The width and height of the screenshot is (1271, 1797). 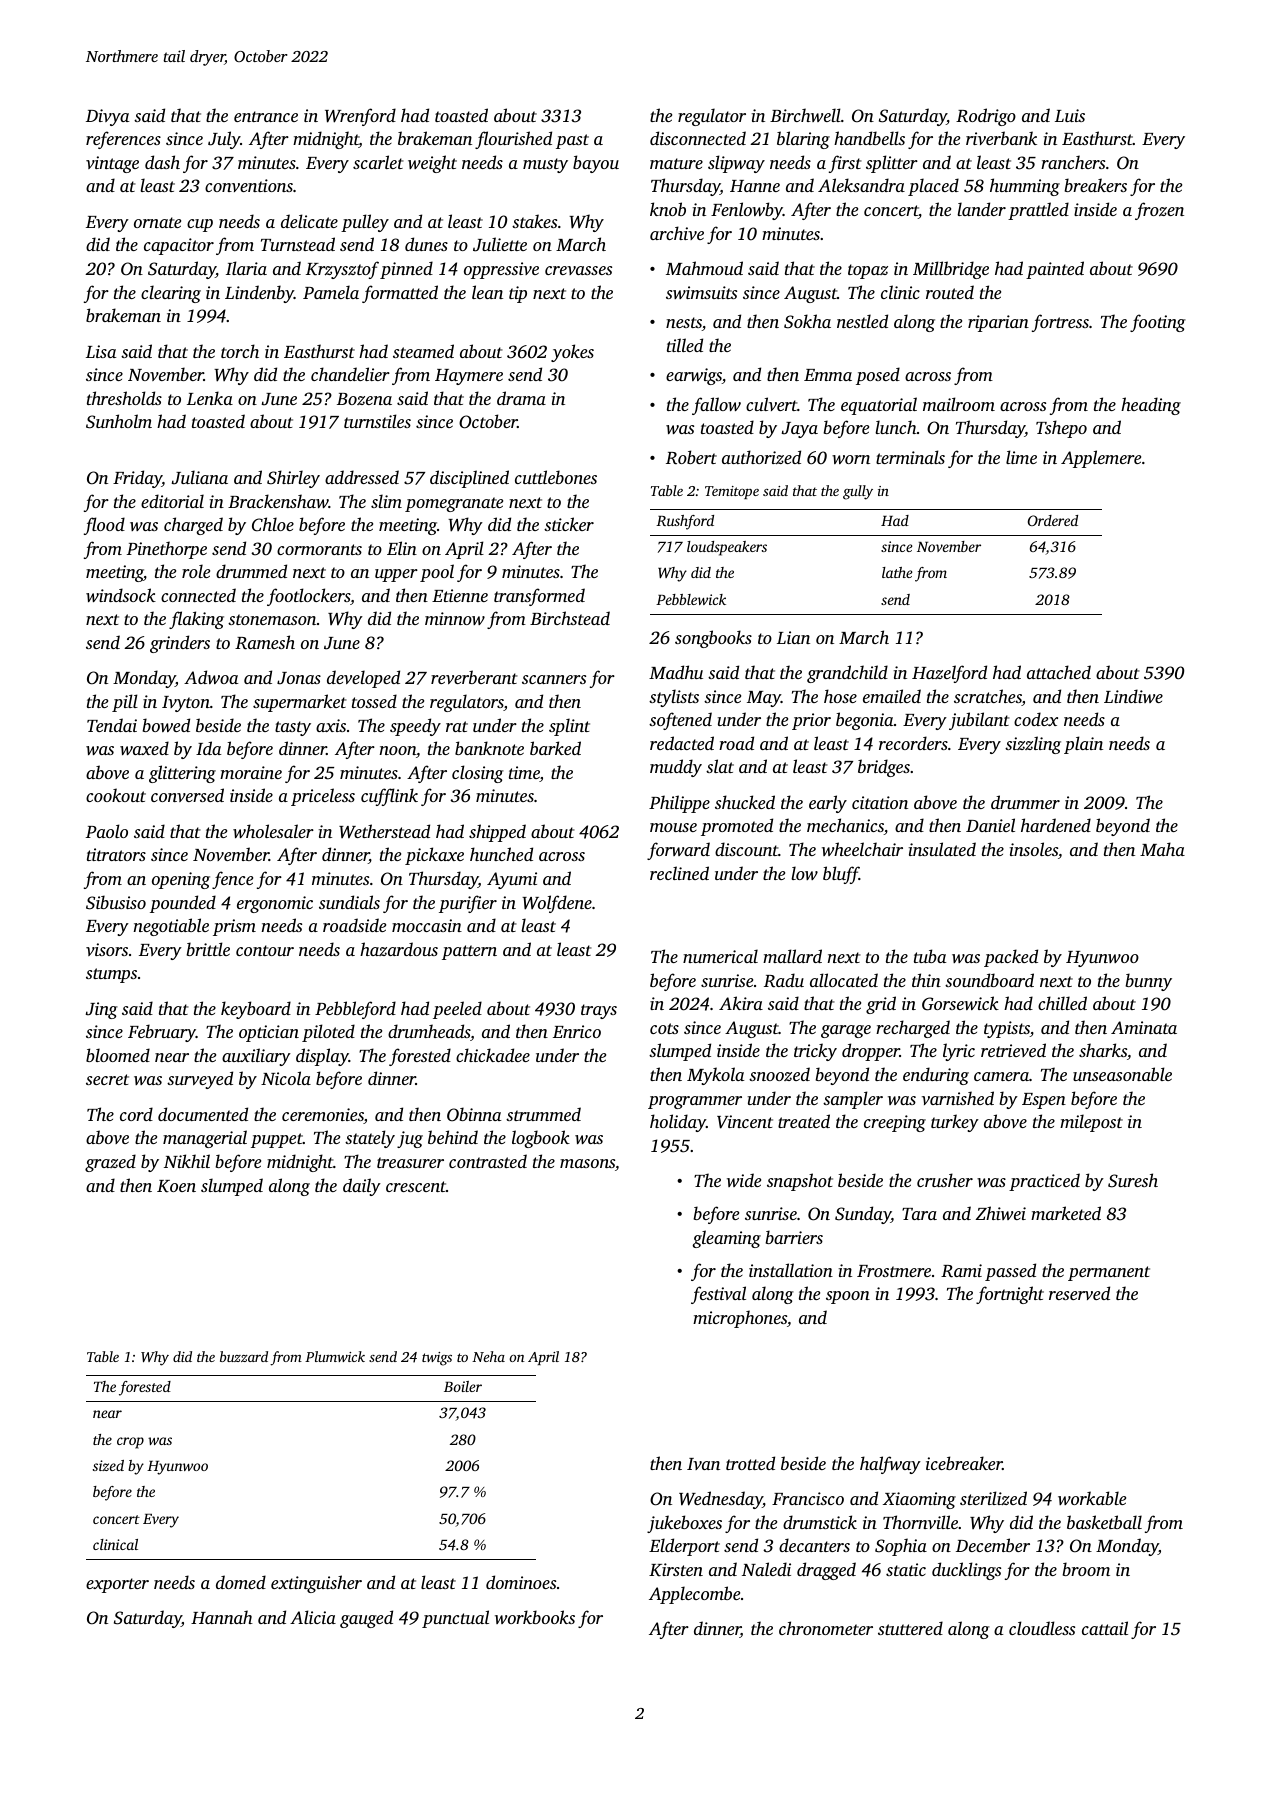 I want to click on buzzard, so click(x=244, y=1356).
